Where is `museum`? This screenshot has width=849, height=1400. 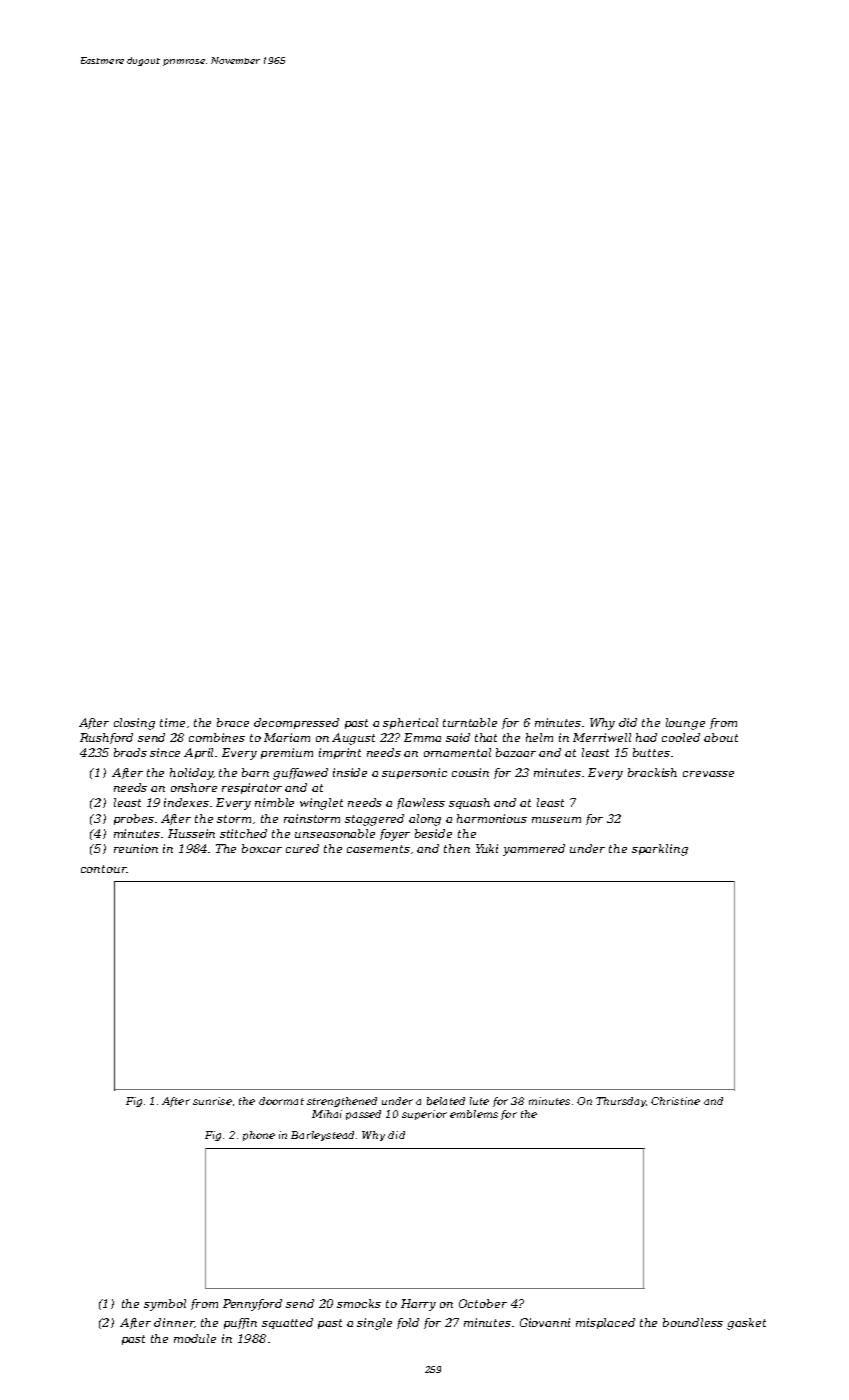
museum is located at coordinates (556, 820).
